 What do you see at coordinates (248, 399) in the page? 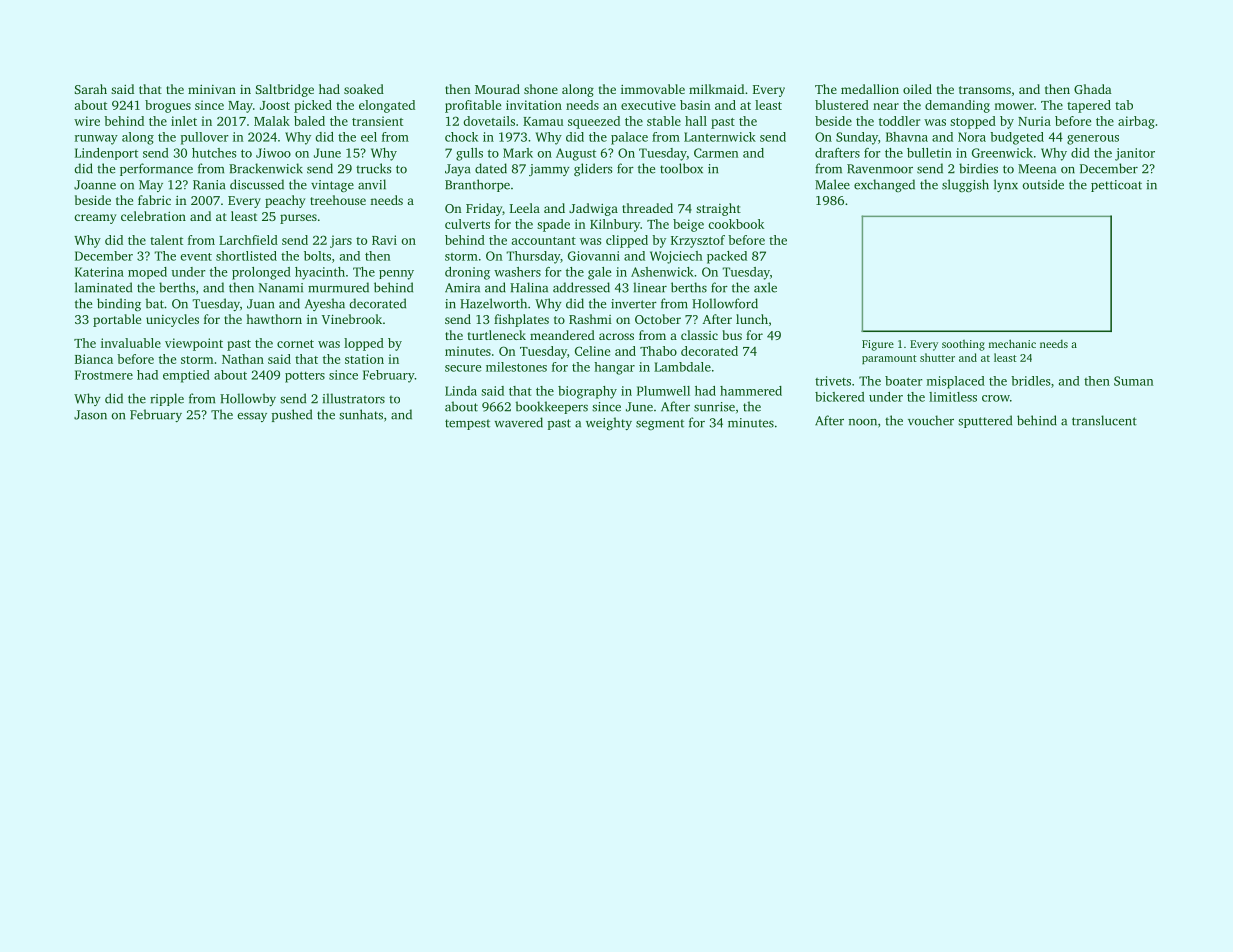
I see `Hollowby` at bounding box center [248, 399].
